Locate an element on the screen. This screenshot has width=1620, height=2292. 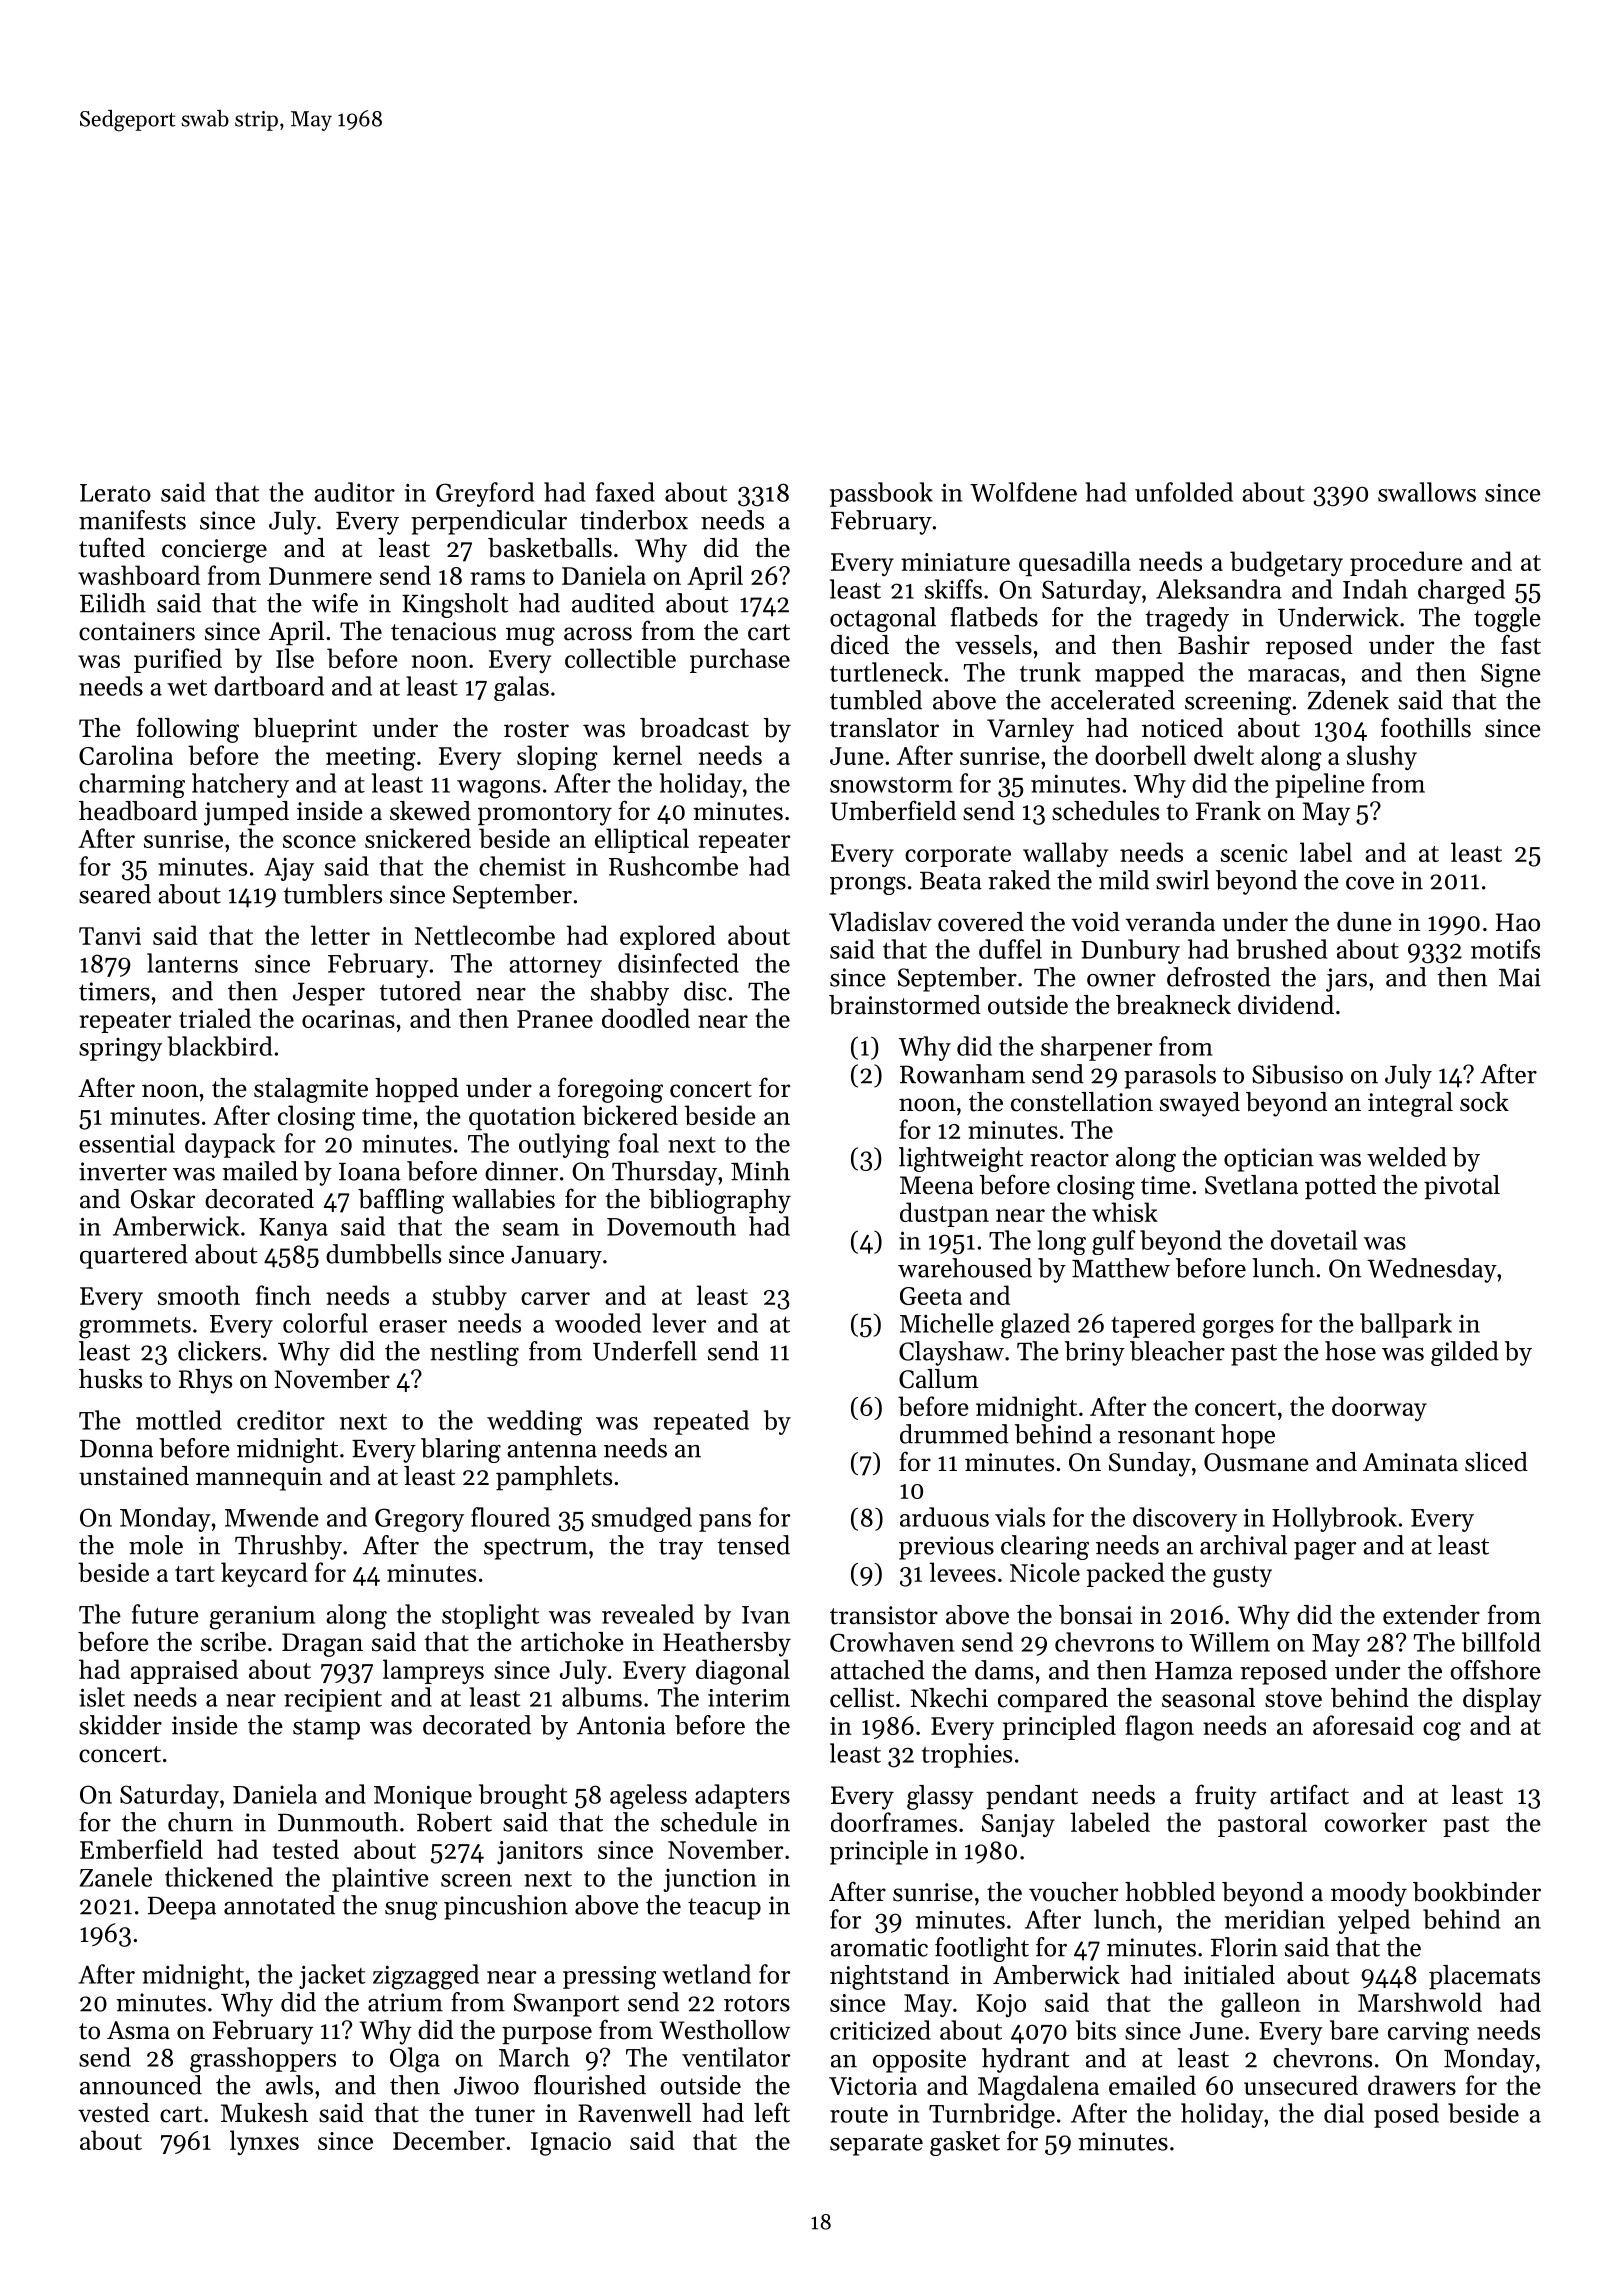
unfolded is located at coordinates (1184, 492).
